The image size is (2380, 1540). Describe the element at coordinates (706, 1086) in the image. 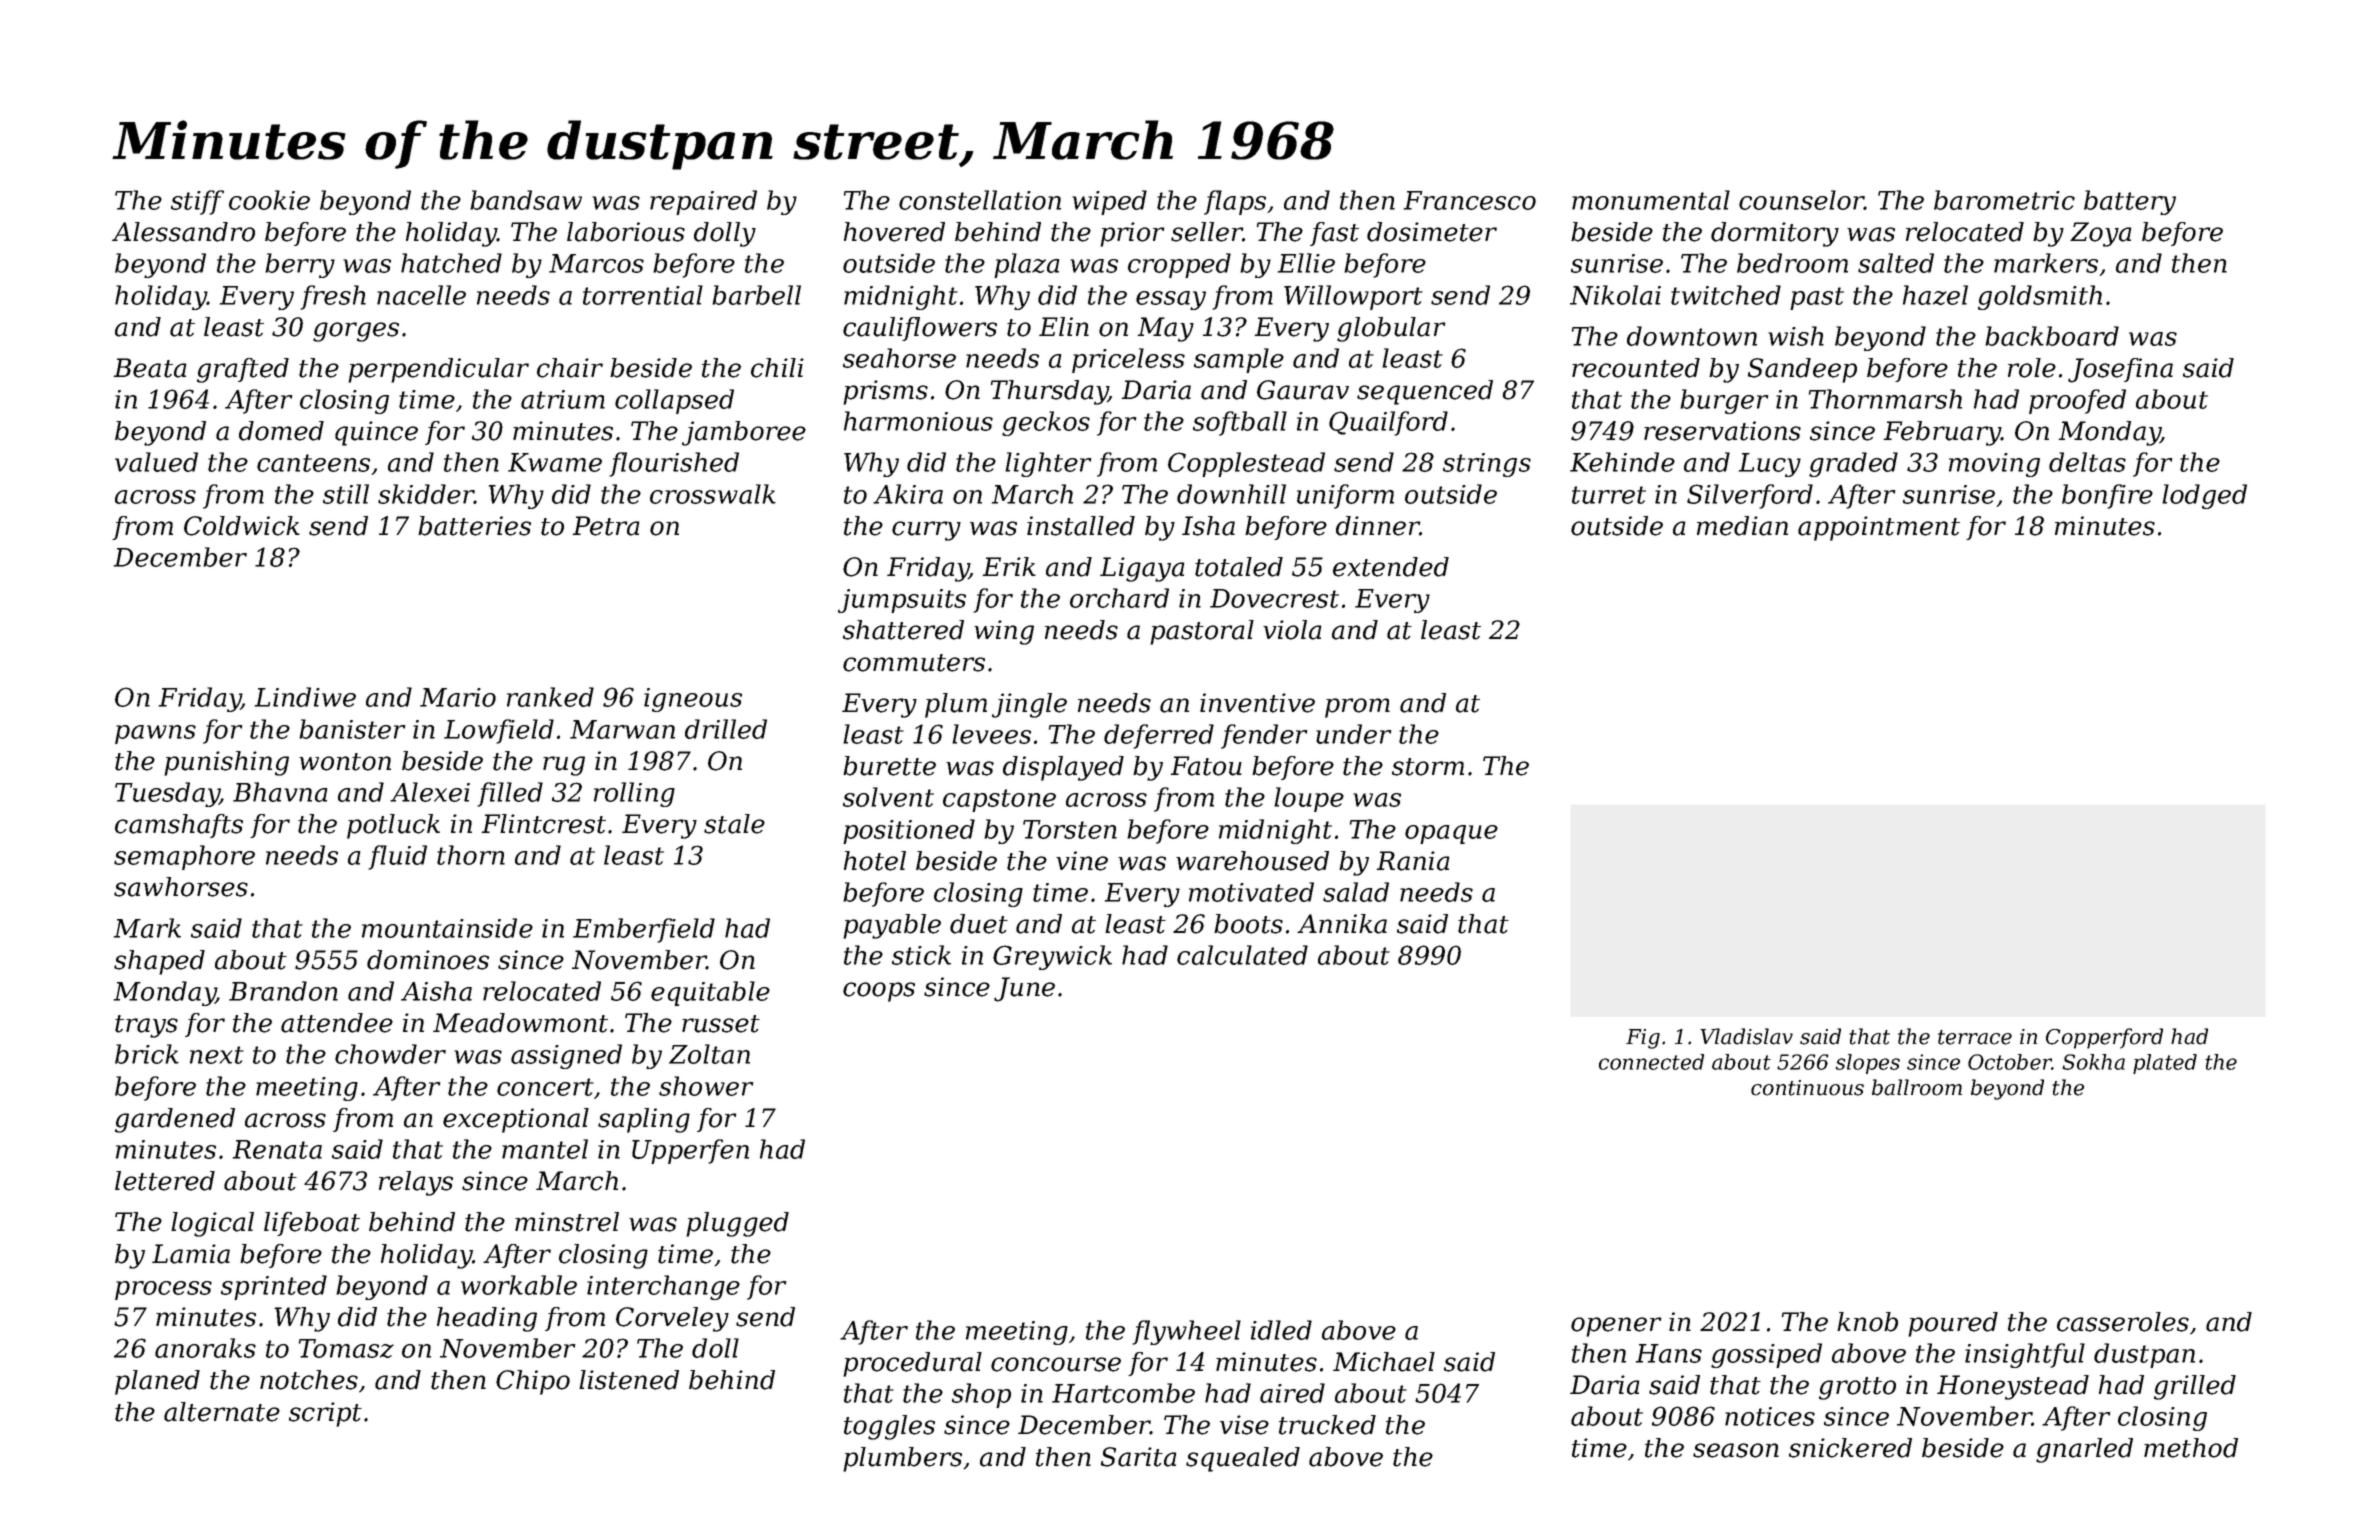

I see `shower` at that location.
